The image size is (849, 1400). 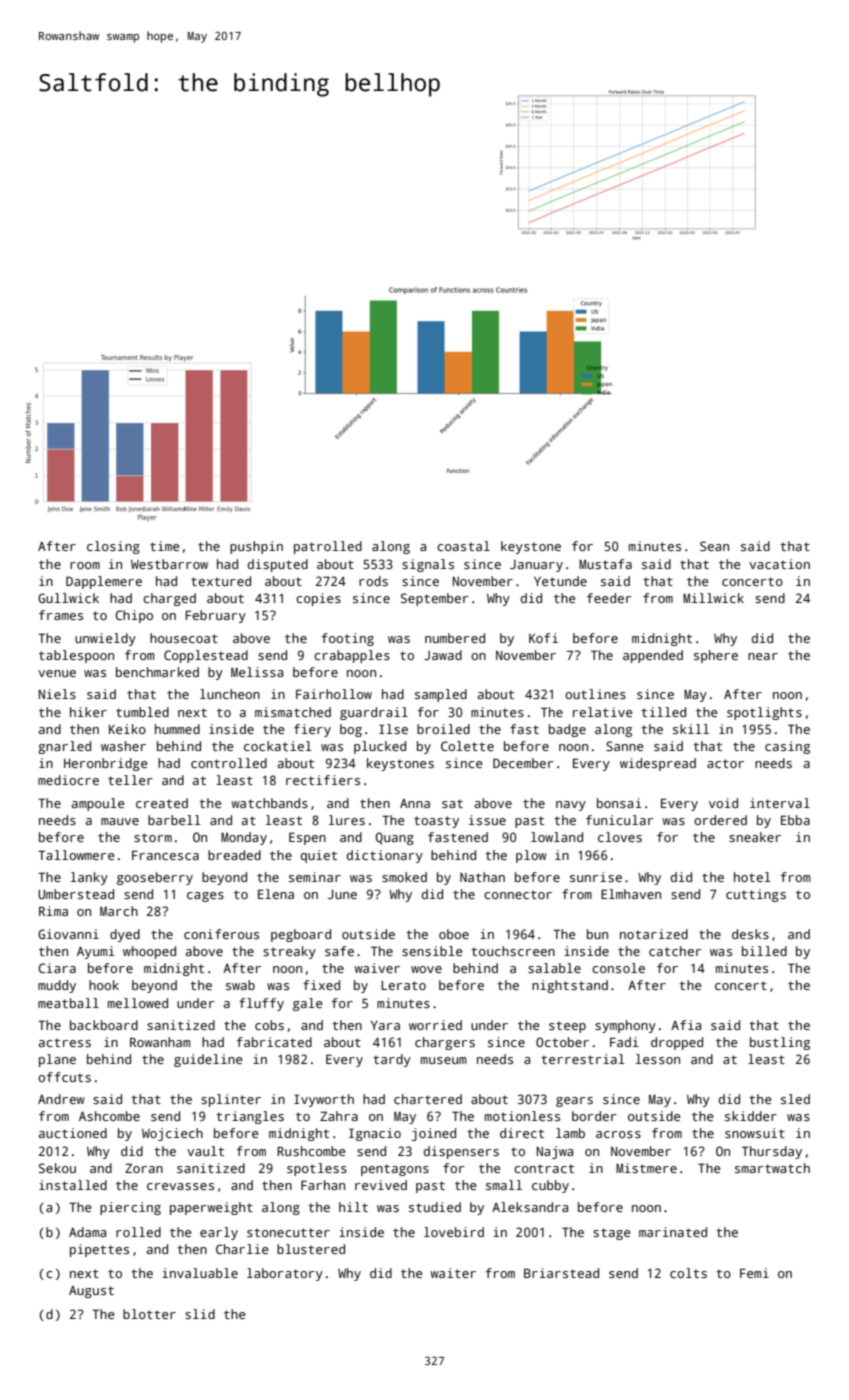 What do you see at coordinates (120, 821) in the document?
I see `mauve` at bounding box center [120, 821].
